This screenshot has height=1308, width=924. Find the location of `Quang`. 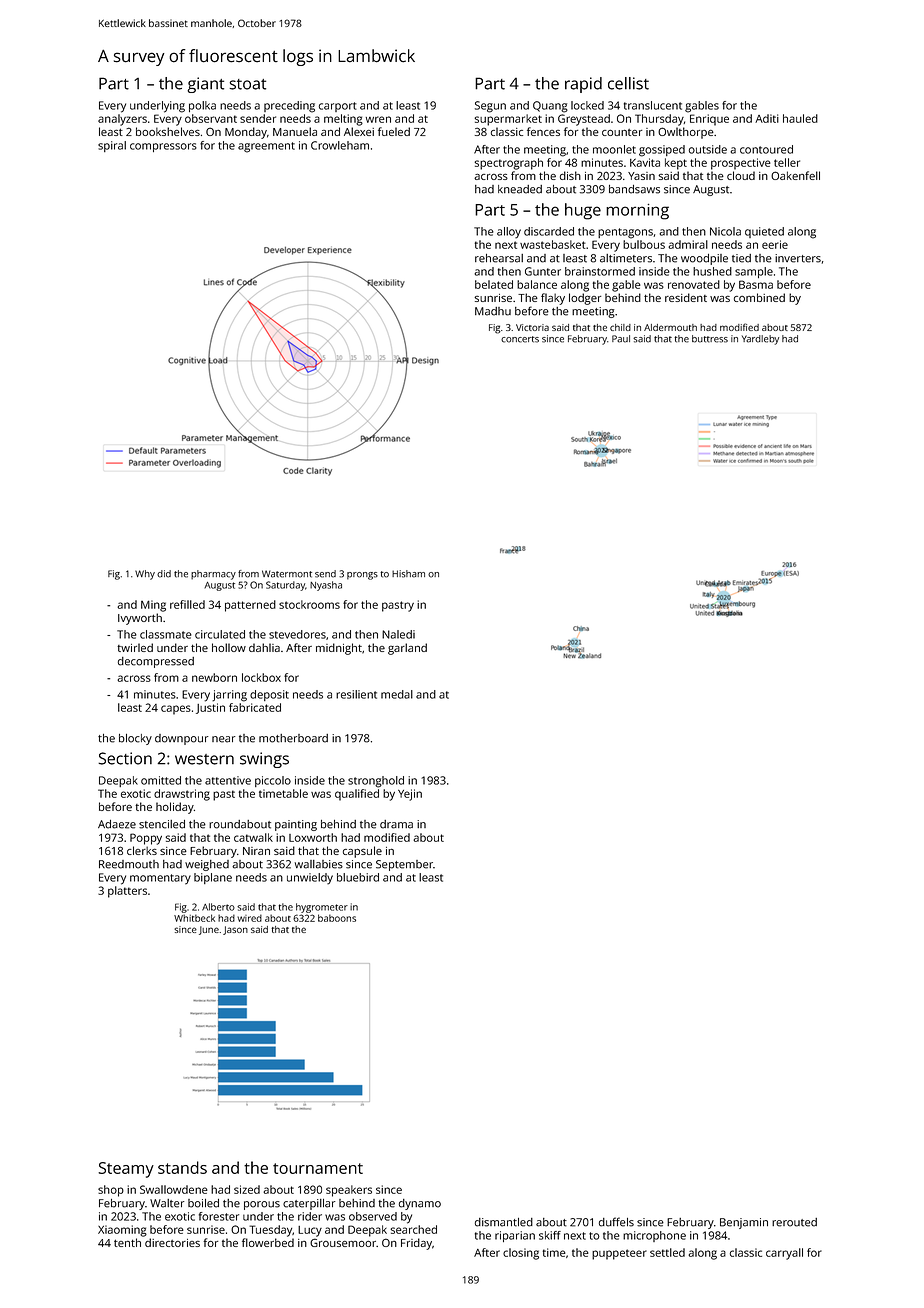

Quang is located at coordinates (550, 107).
